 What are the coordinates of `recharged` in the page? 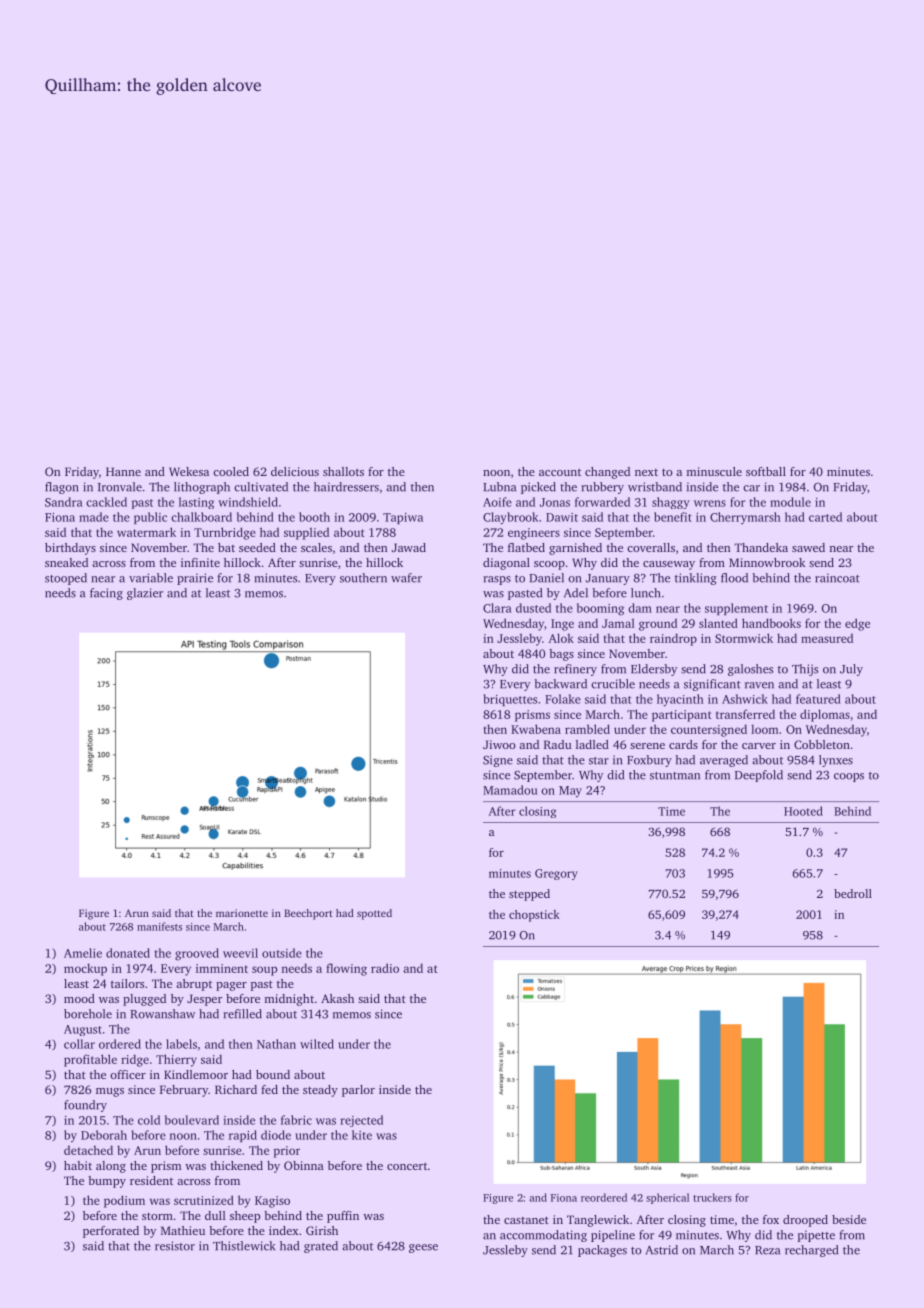 It's located at (811, 1251).
